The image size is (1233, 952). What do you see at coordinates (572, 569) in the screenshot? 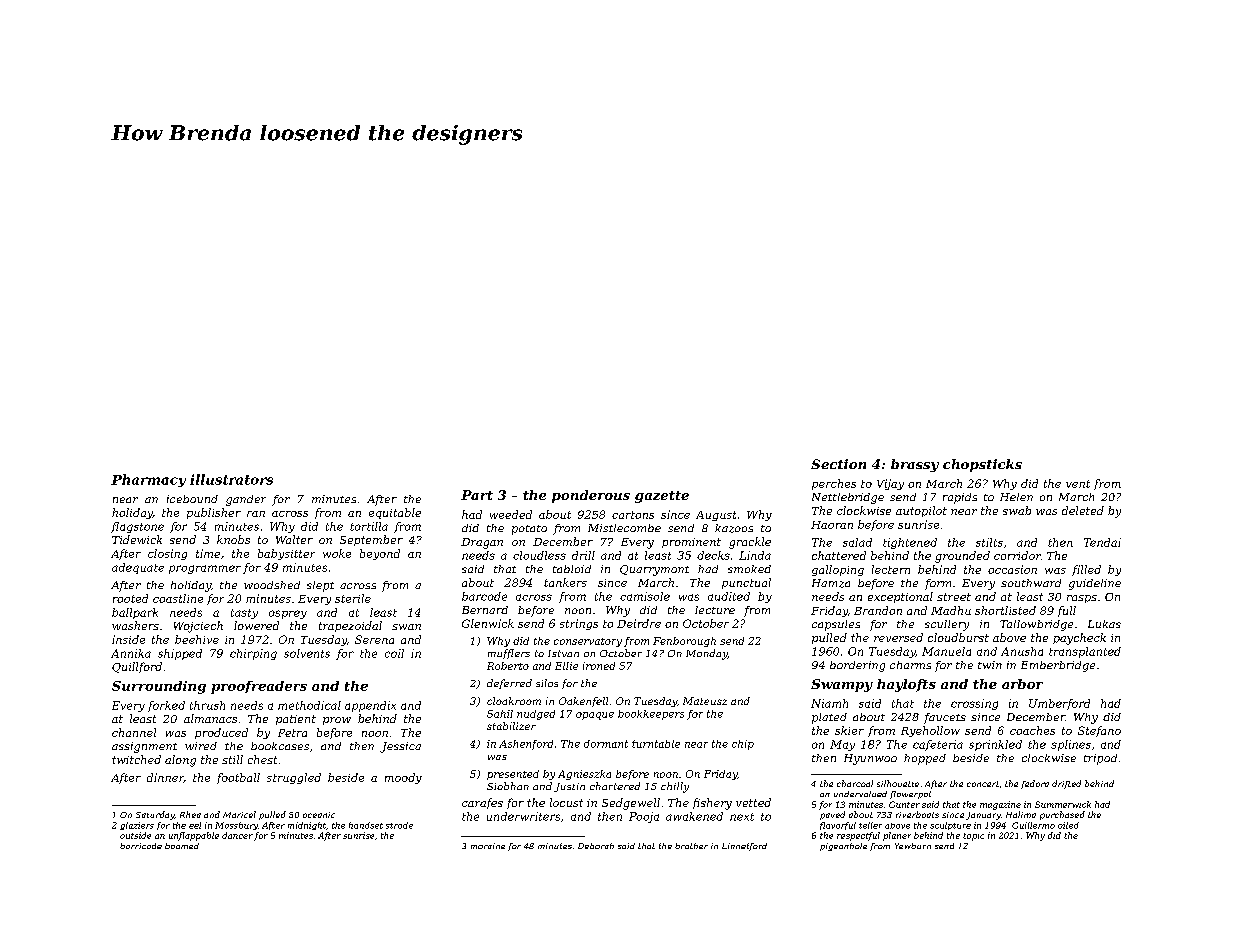
I see `tabloid` at bounding box center [572, 569].
